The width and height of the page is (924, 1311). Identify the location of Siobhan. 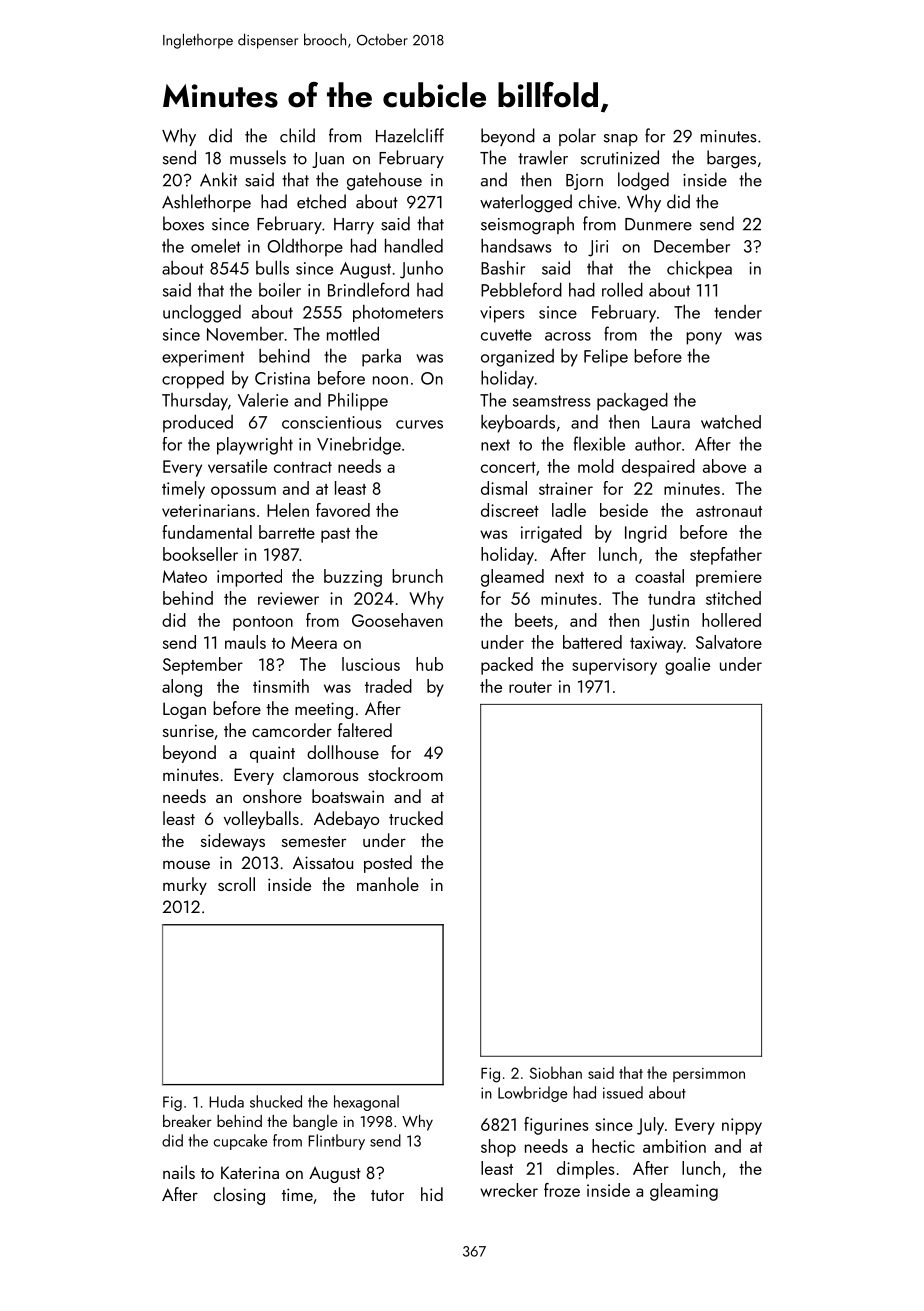
(556, 1072).
